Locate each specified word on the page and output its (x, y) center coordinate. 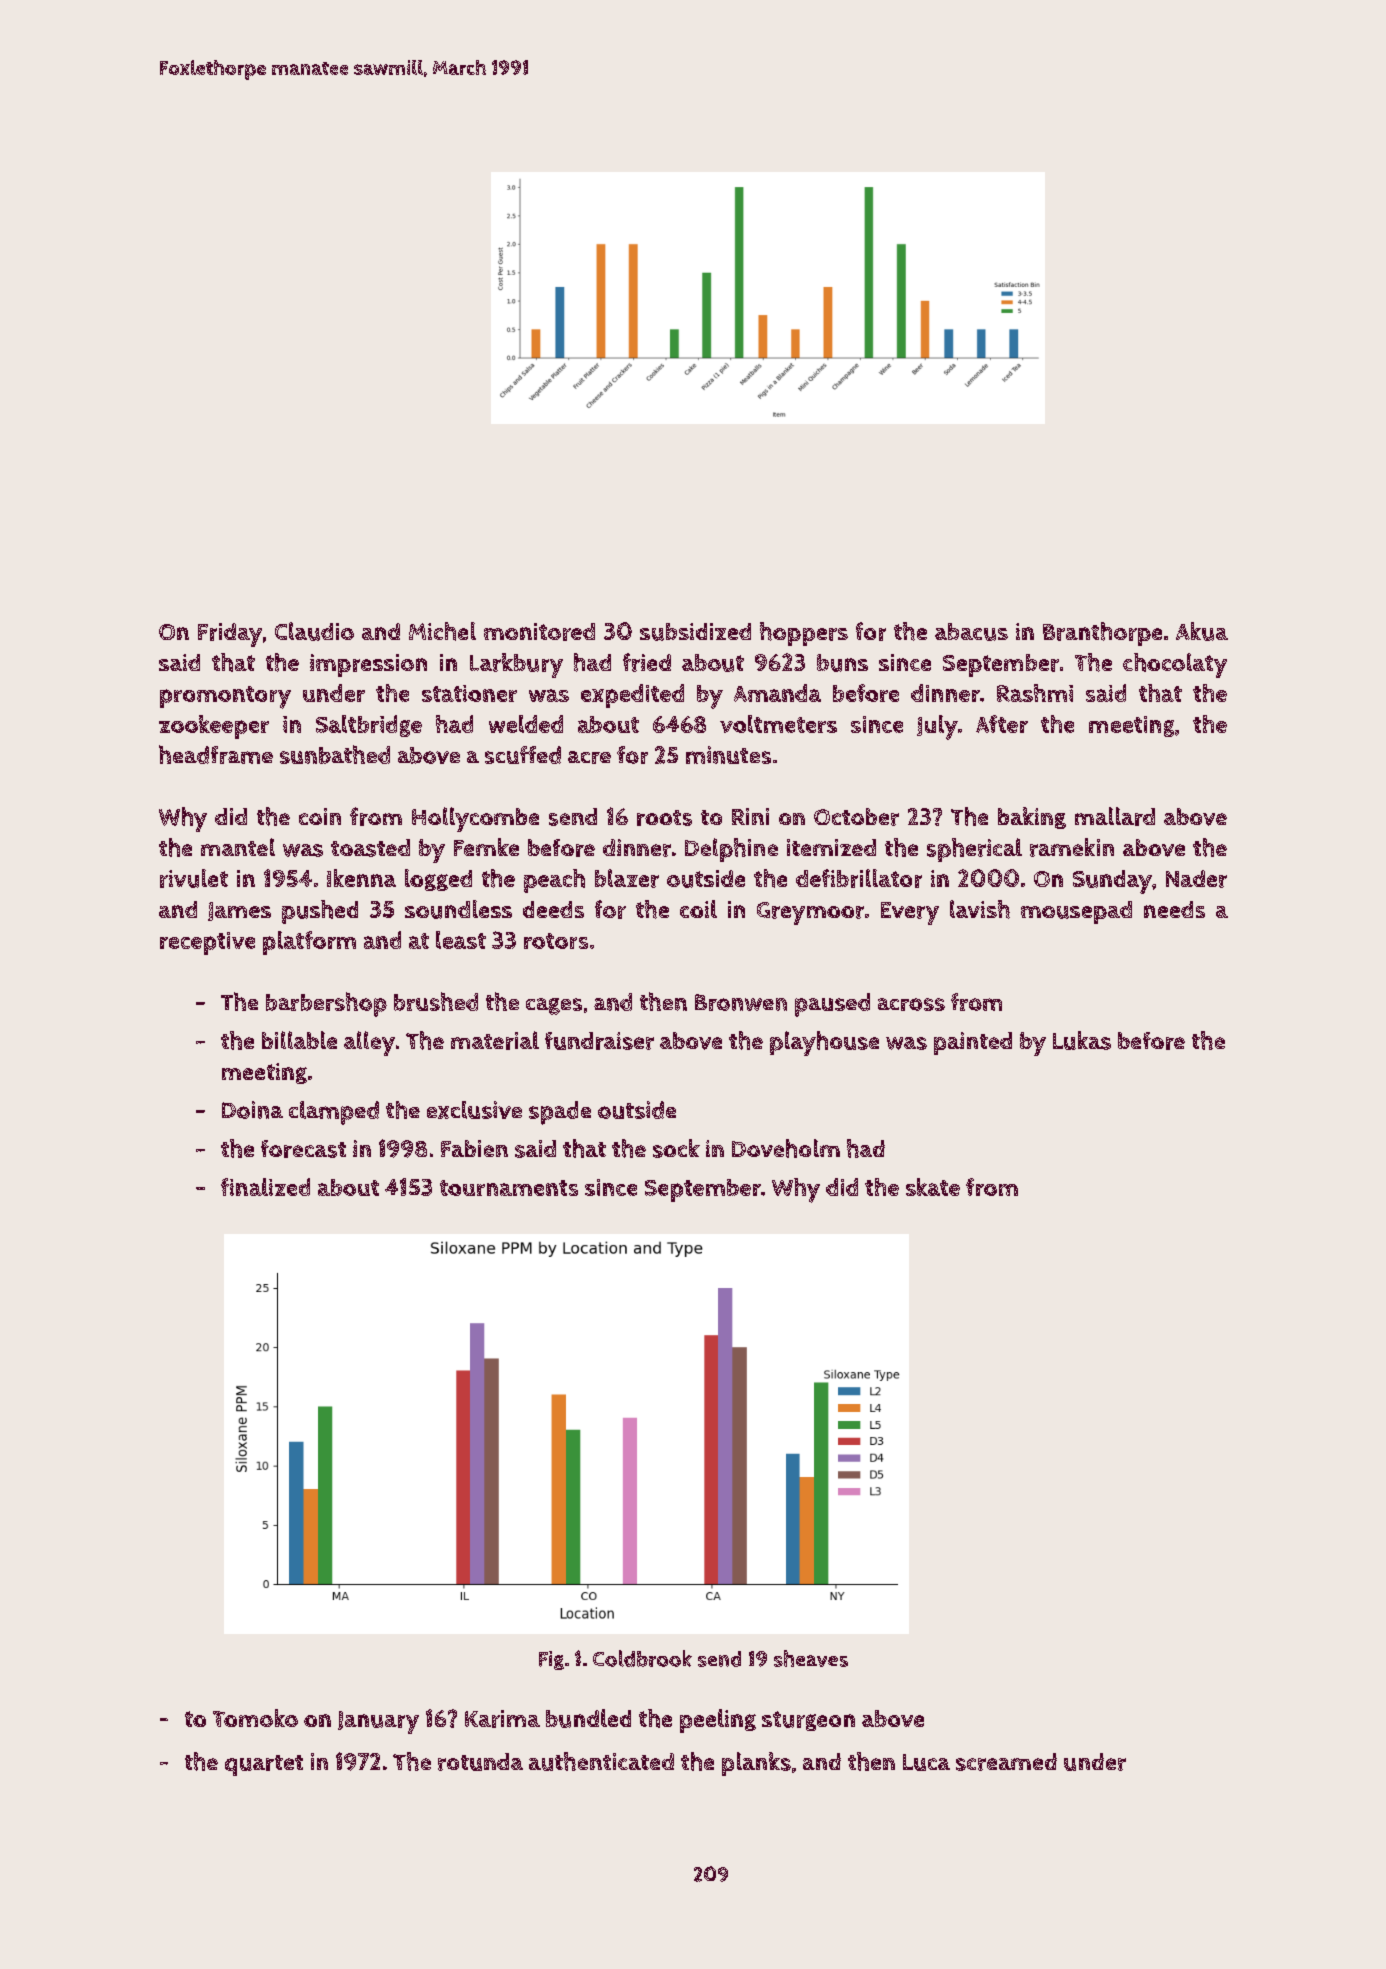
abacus (971, 632)
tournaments (509, 1188)
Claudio (314, 631)
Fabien (474, 1148)
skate (933, 1187)
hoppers (804, 634)
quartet (264, 1765)
